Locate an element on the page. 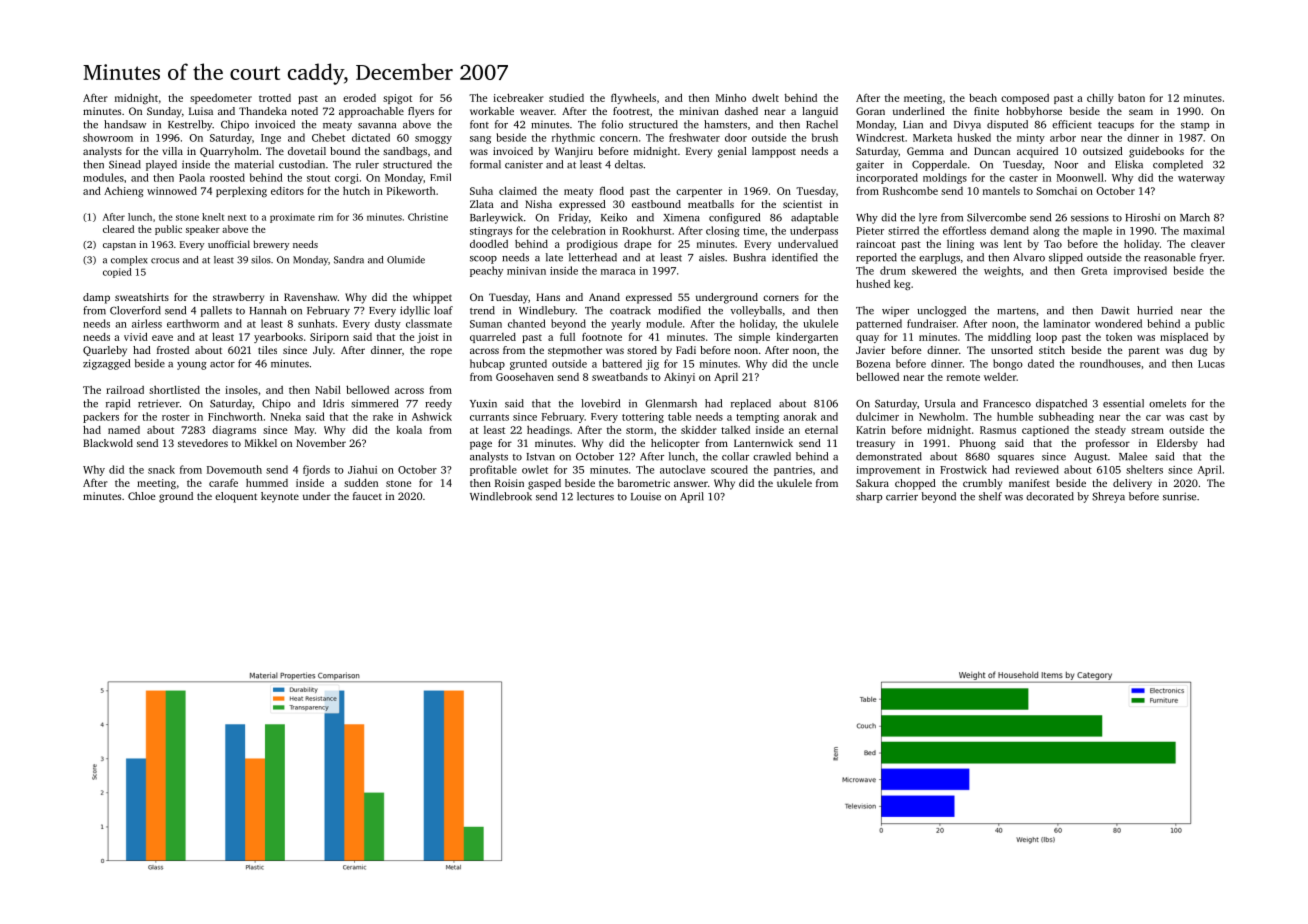 This image has height=924, width=1308. Goosehaven is located at coordinates (525, 377).
